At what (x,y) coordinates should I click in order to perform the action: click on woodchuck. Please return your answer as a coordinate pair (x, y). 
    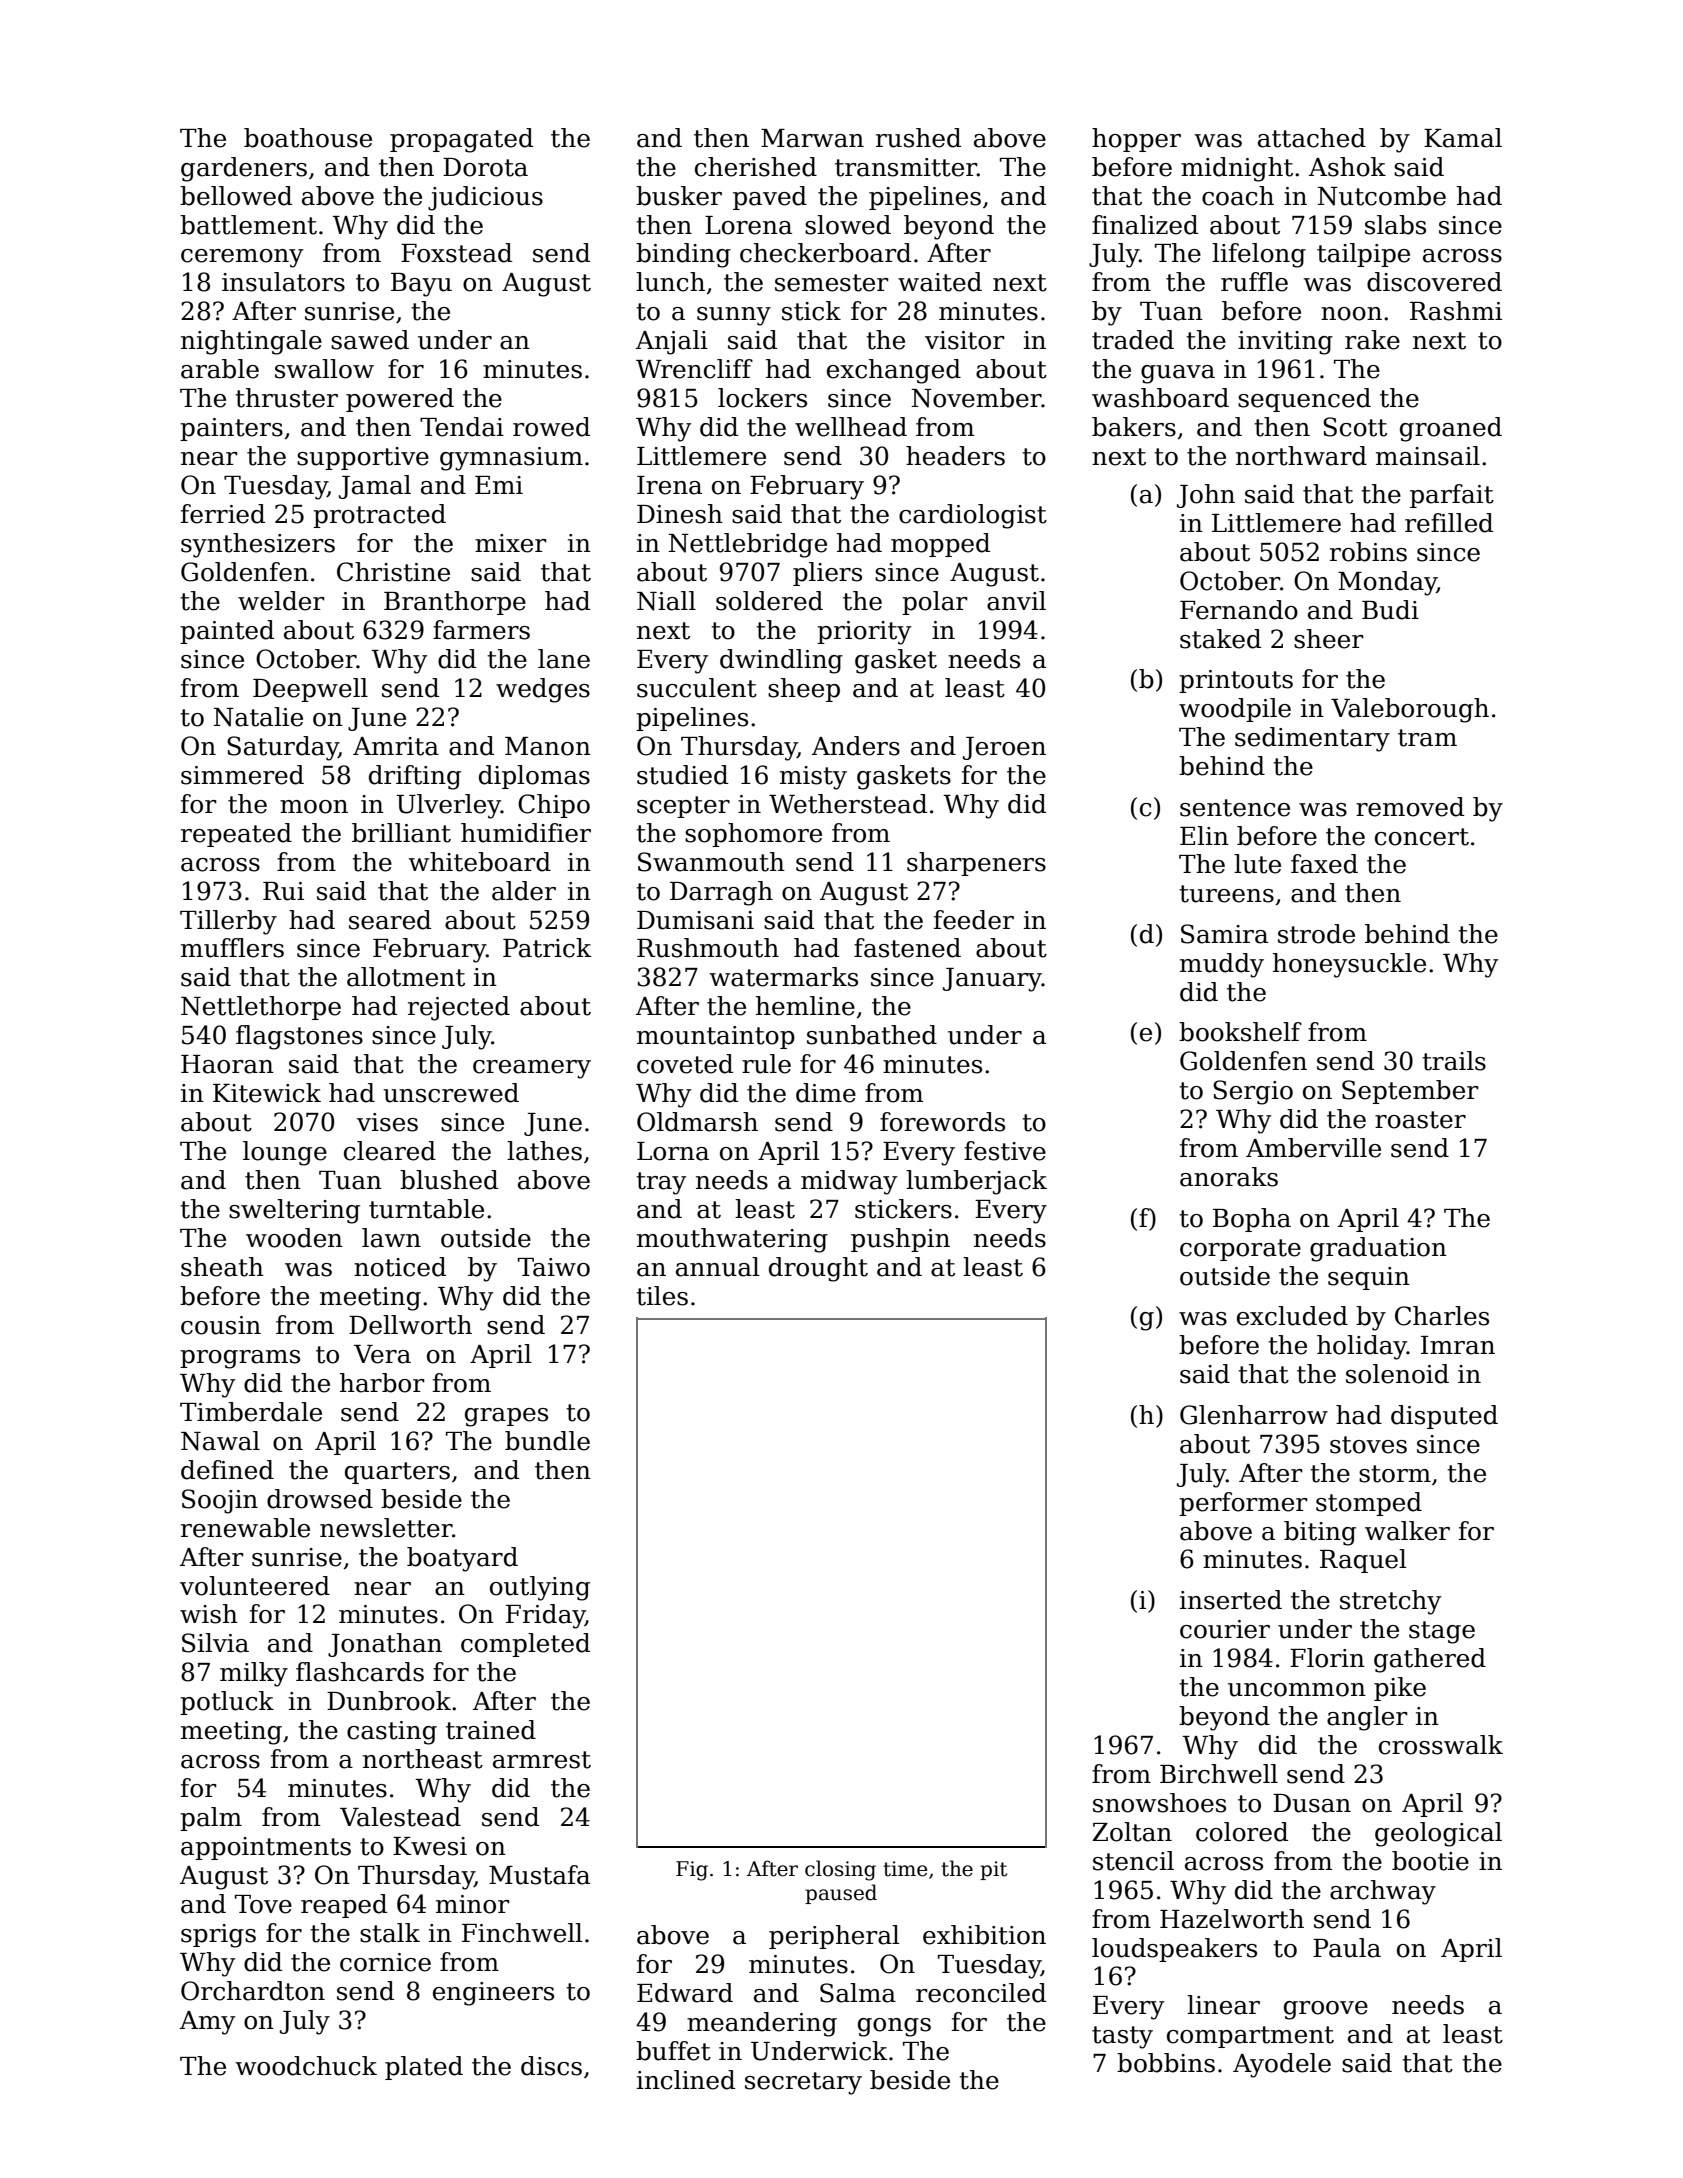
    Looking at the image, I should click on (306, 2066).
